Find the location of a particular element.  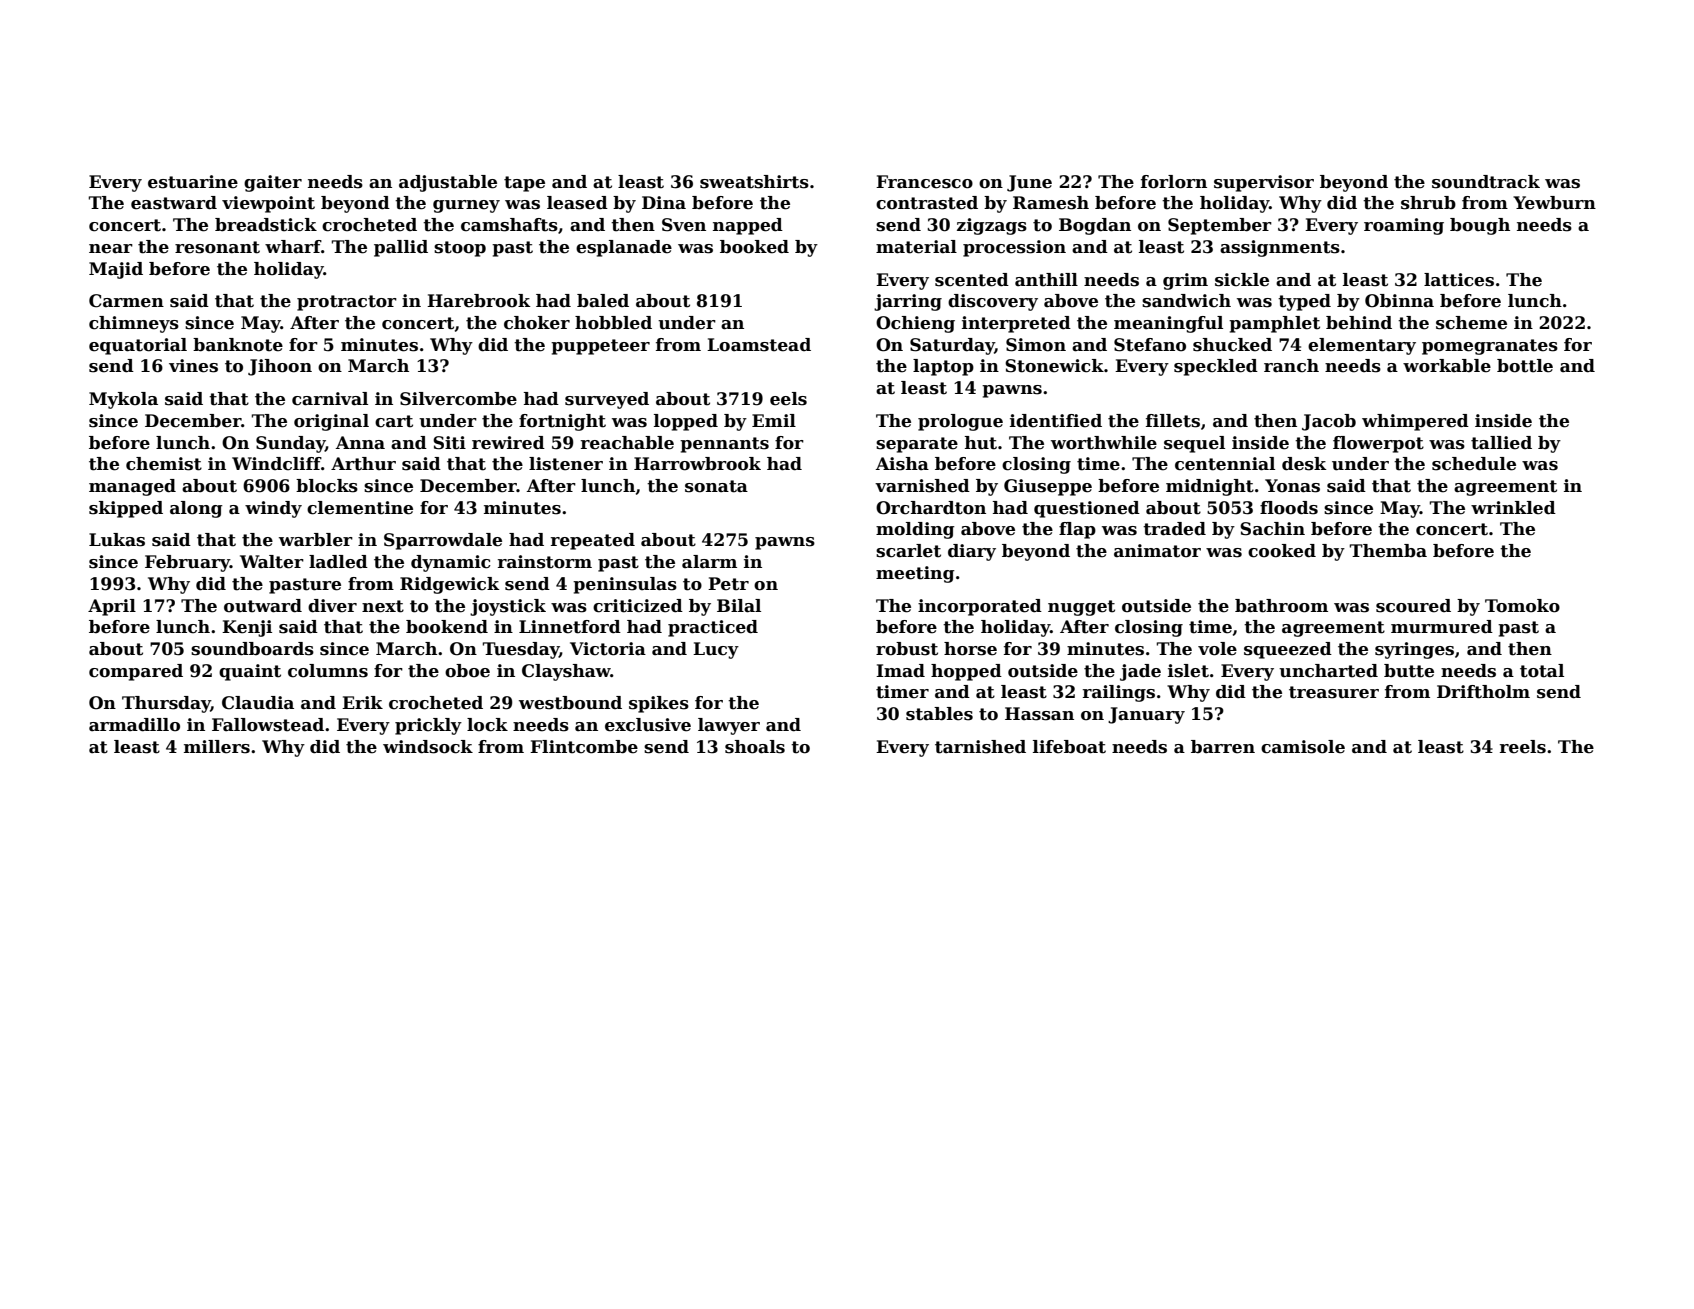

September is located at coordinates (1220, 226).
